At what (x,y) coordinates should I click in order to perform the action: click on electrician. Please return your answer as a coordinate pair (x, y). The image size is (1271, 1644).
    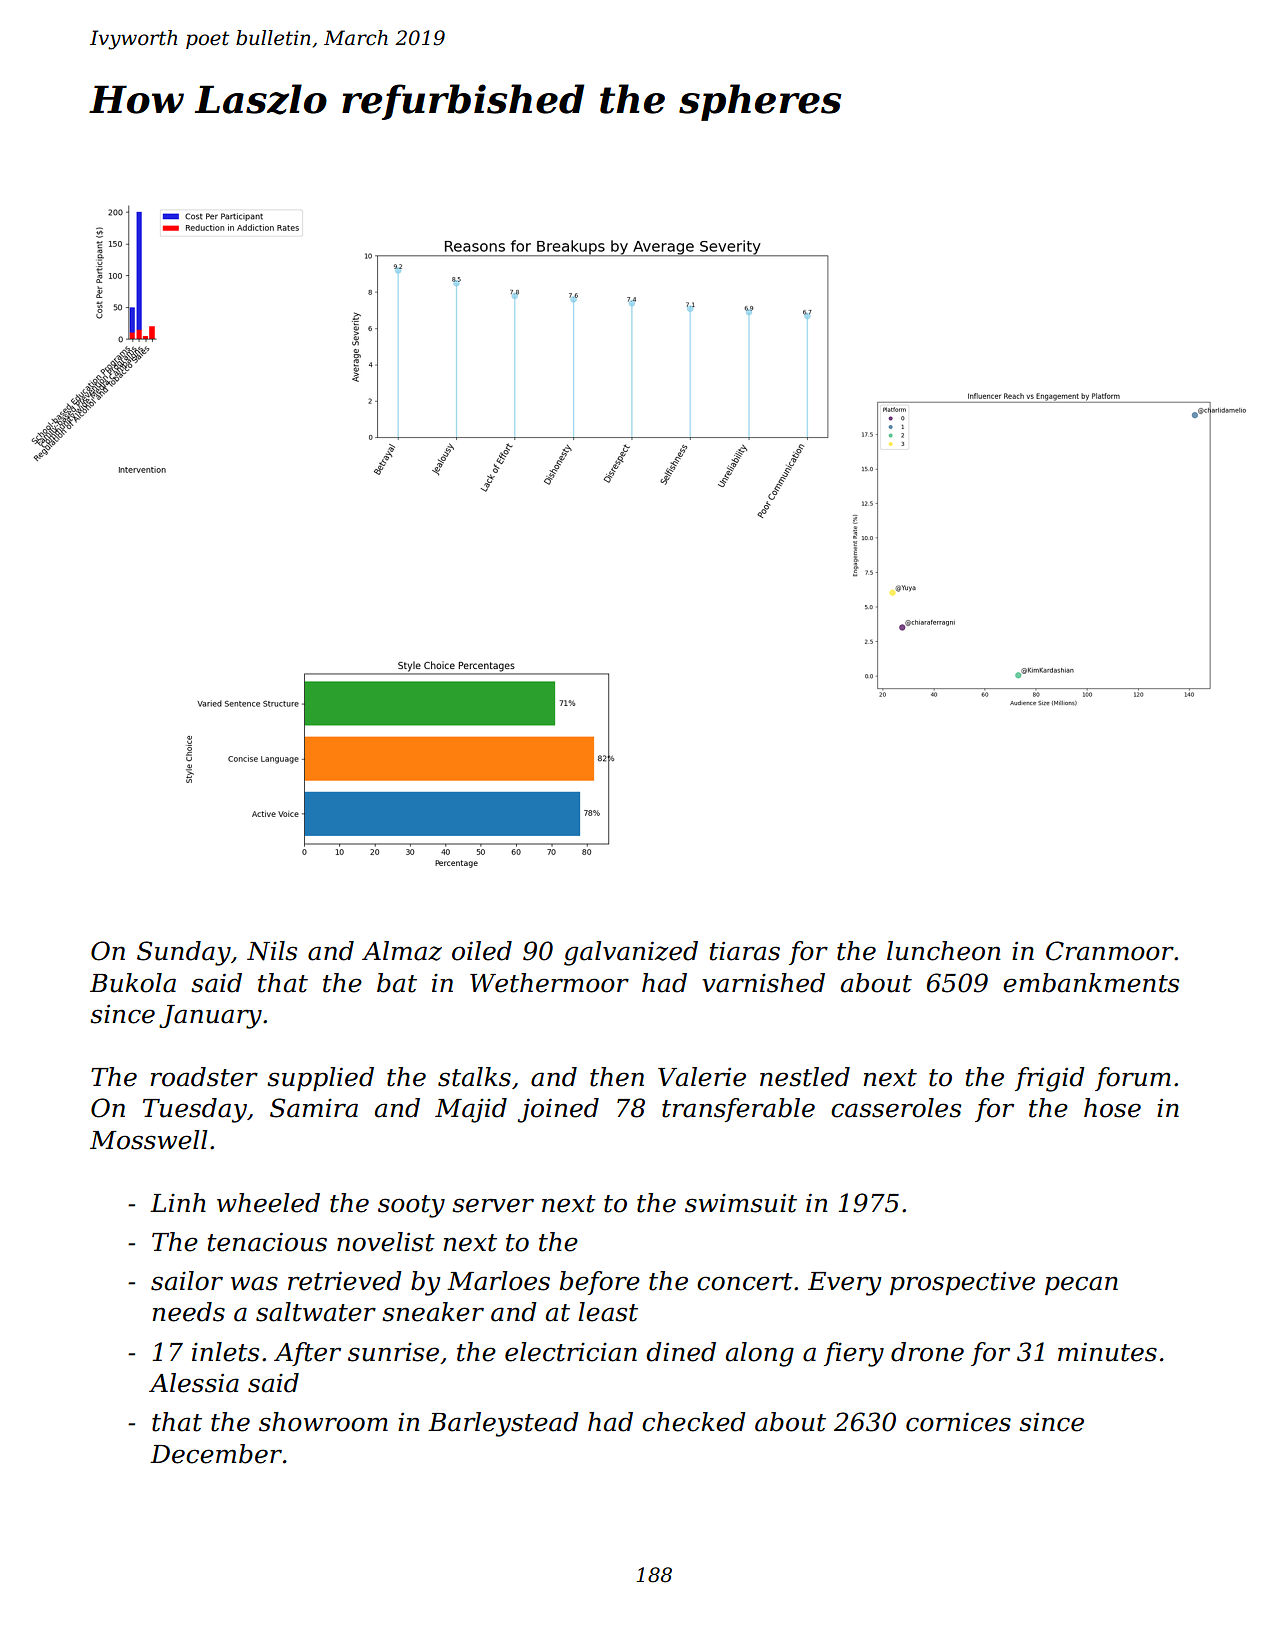
    Looking at the image, I should click on (571, 1352).
